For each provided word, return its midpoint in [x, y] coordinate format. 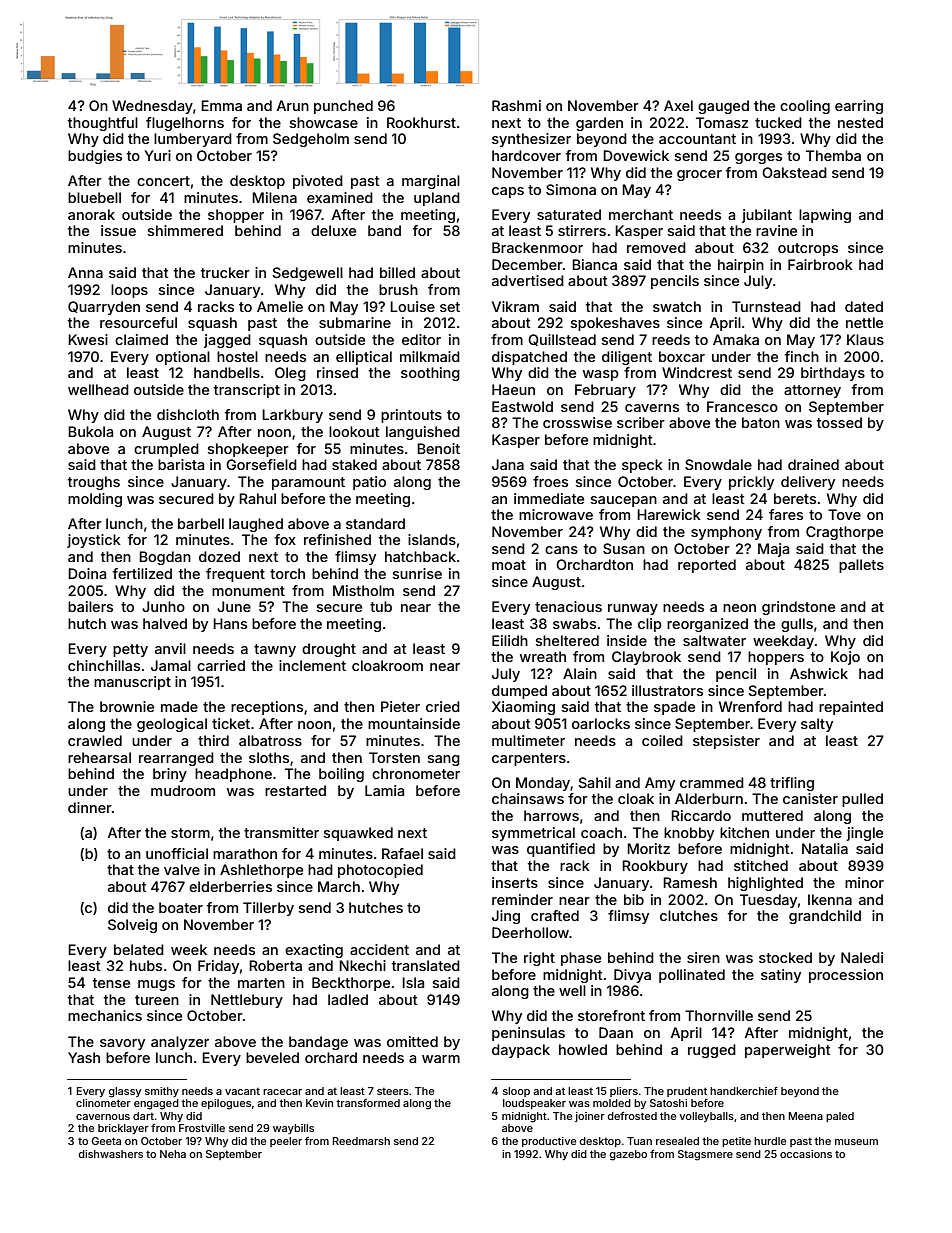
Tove [844, 514]
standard [375, 523]
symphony [726, 533]
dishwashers [111, 1154]
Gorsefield [261, 464]
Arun [293, 105]
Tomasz [722, 122]
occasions [806, 1154]
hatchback [420, 556]
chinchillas [104, 665]
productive [549, 1142]
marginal [431, 182]
